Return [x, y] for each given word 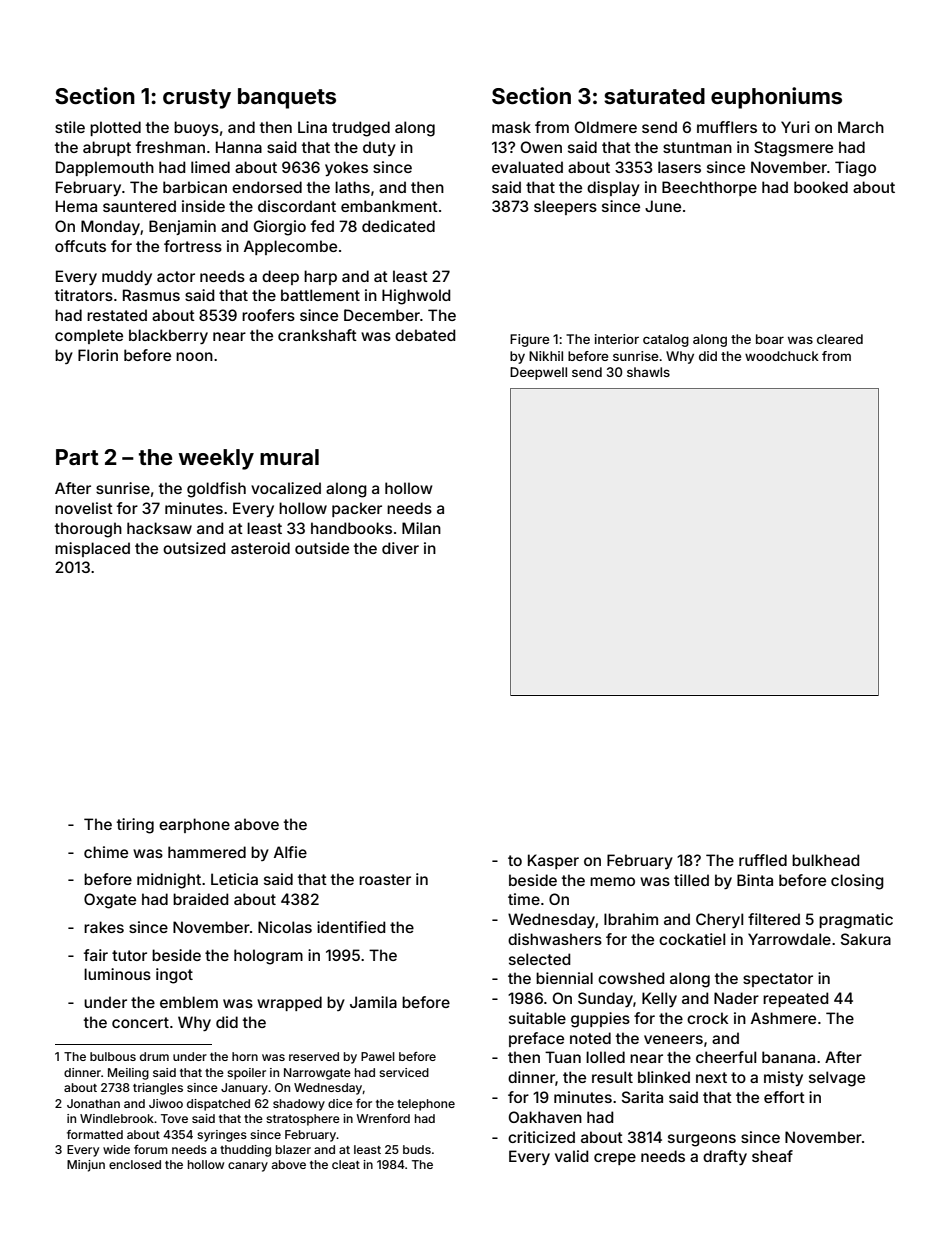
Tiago [855, 169]
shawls [648, 372]
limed [210, 167]
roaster [385, 879]
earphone [194, 825]
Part [77, 457]
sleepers [565, 207]
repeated [796, 999]
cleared [840, 339]
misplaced [92, 549]
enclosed [135, 1164]
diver [400, 548]
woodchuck [782, 356]
